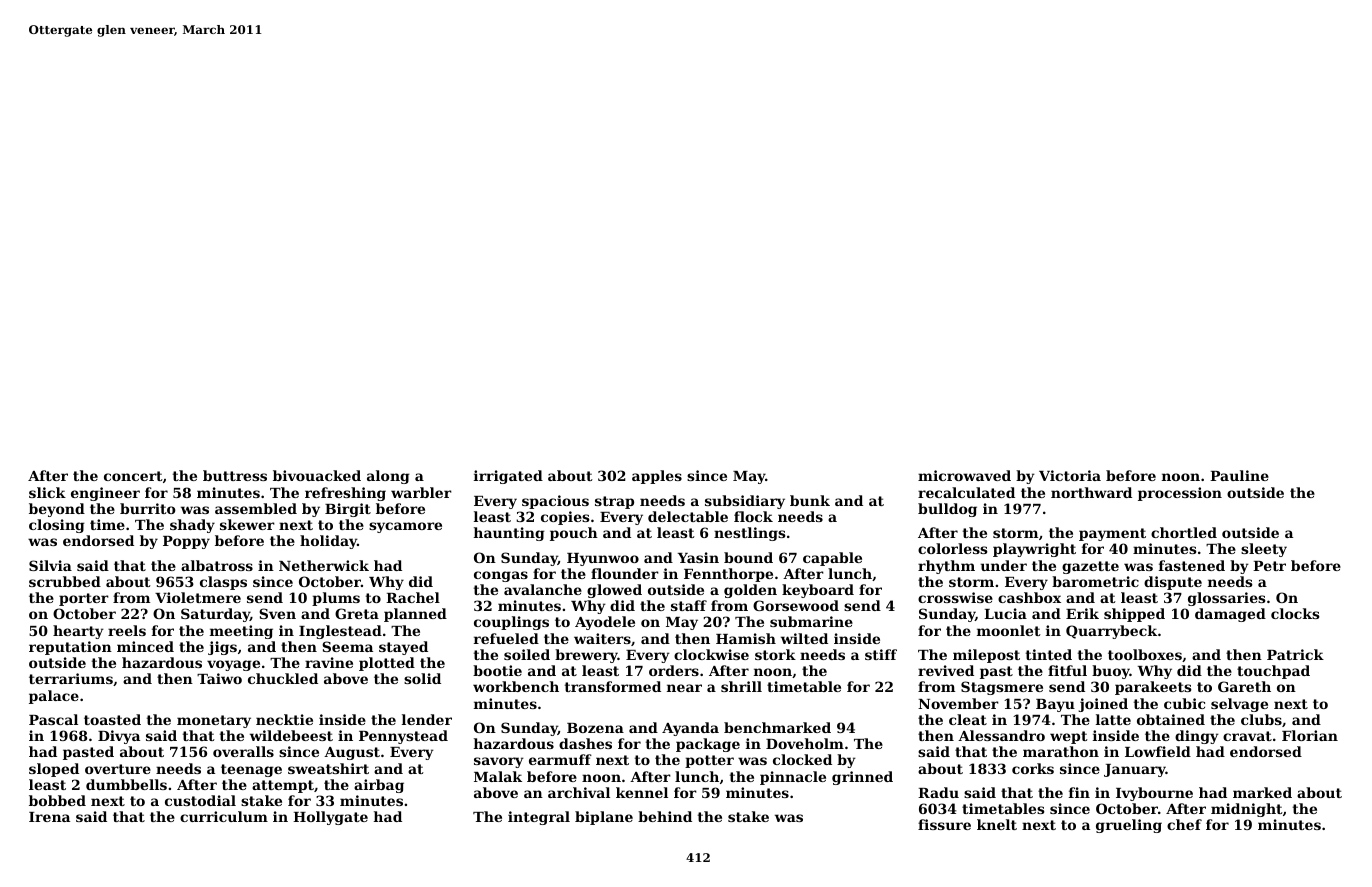  What do you see at coordinates (224, 816) in the screenshot?
I see `curriculum` at bounding box center [224, 816].
